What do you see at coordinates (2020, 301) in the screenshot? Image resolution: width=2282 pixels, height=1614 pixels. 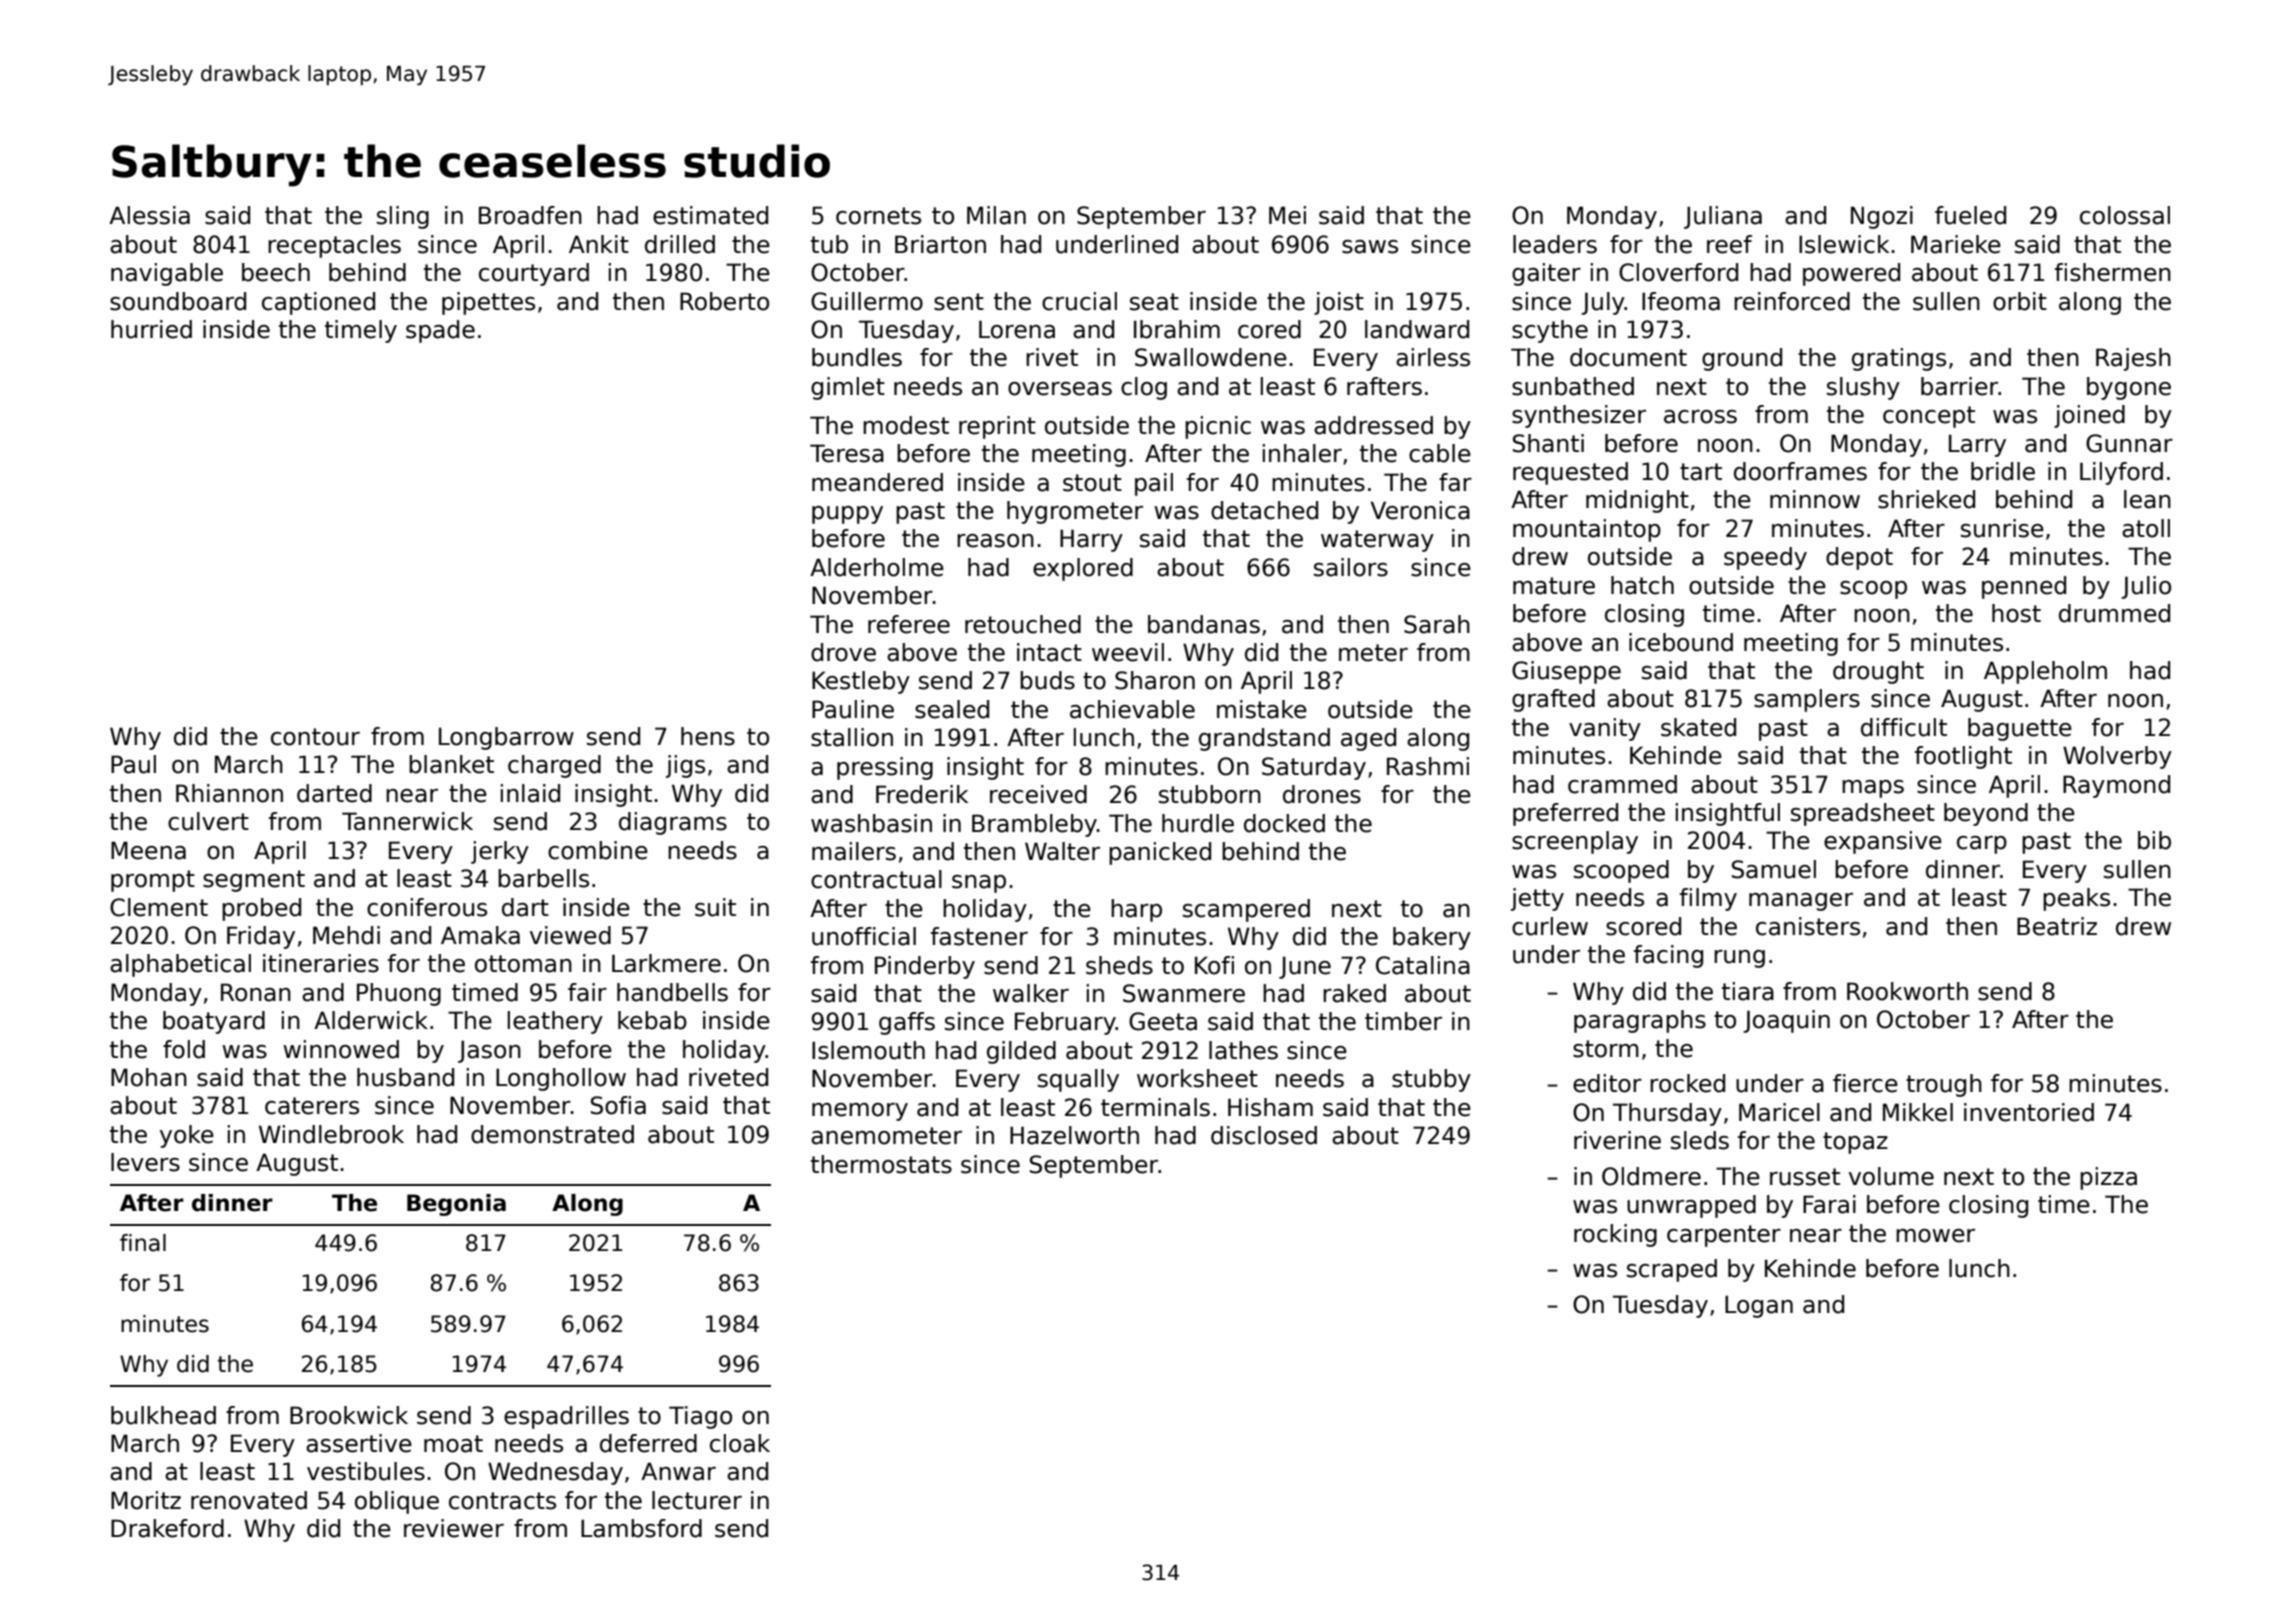 I see `orbit` at bounding box center [2020, 301].
